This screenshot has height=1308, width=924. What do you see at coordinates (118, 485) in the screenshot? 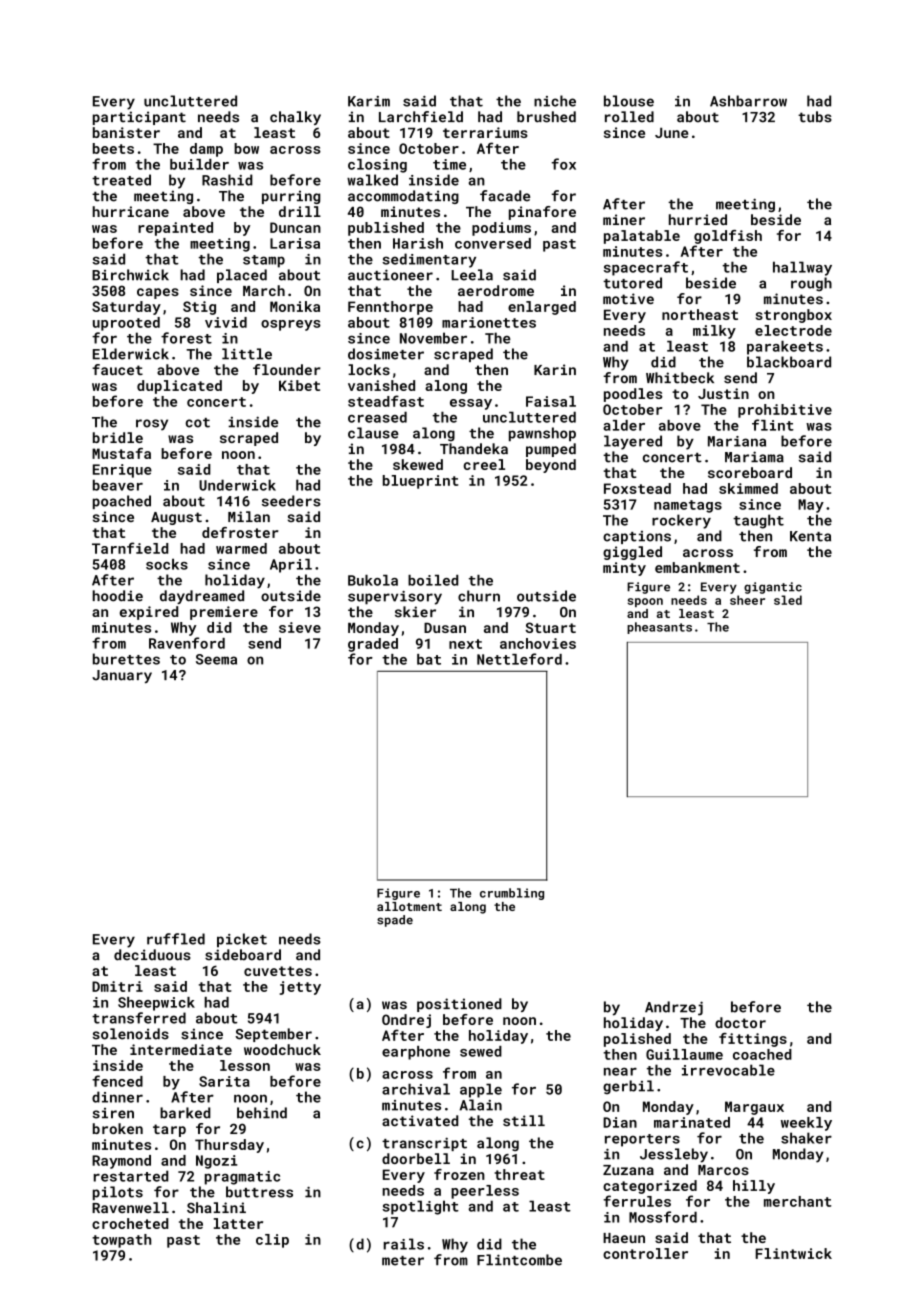
I see `beaver` at bounding box center [118, 485].
